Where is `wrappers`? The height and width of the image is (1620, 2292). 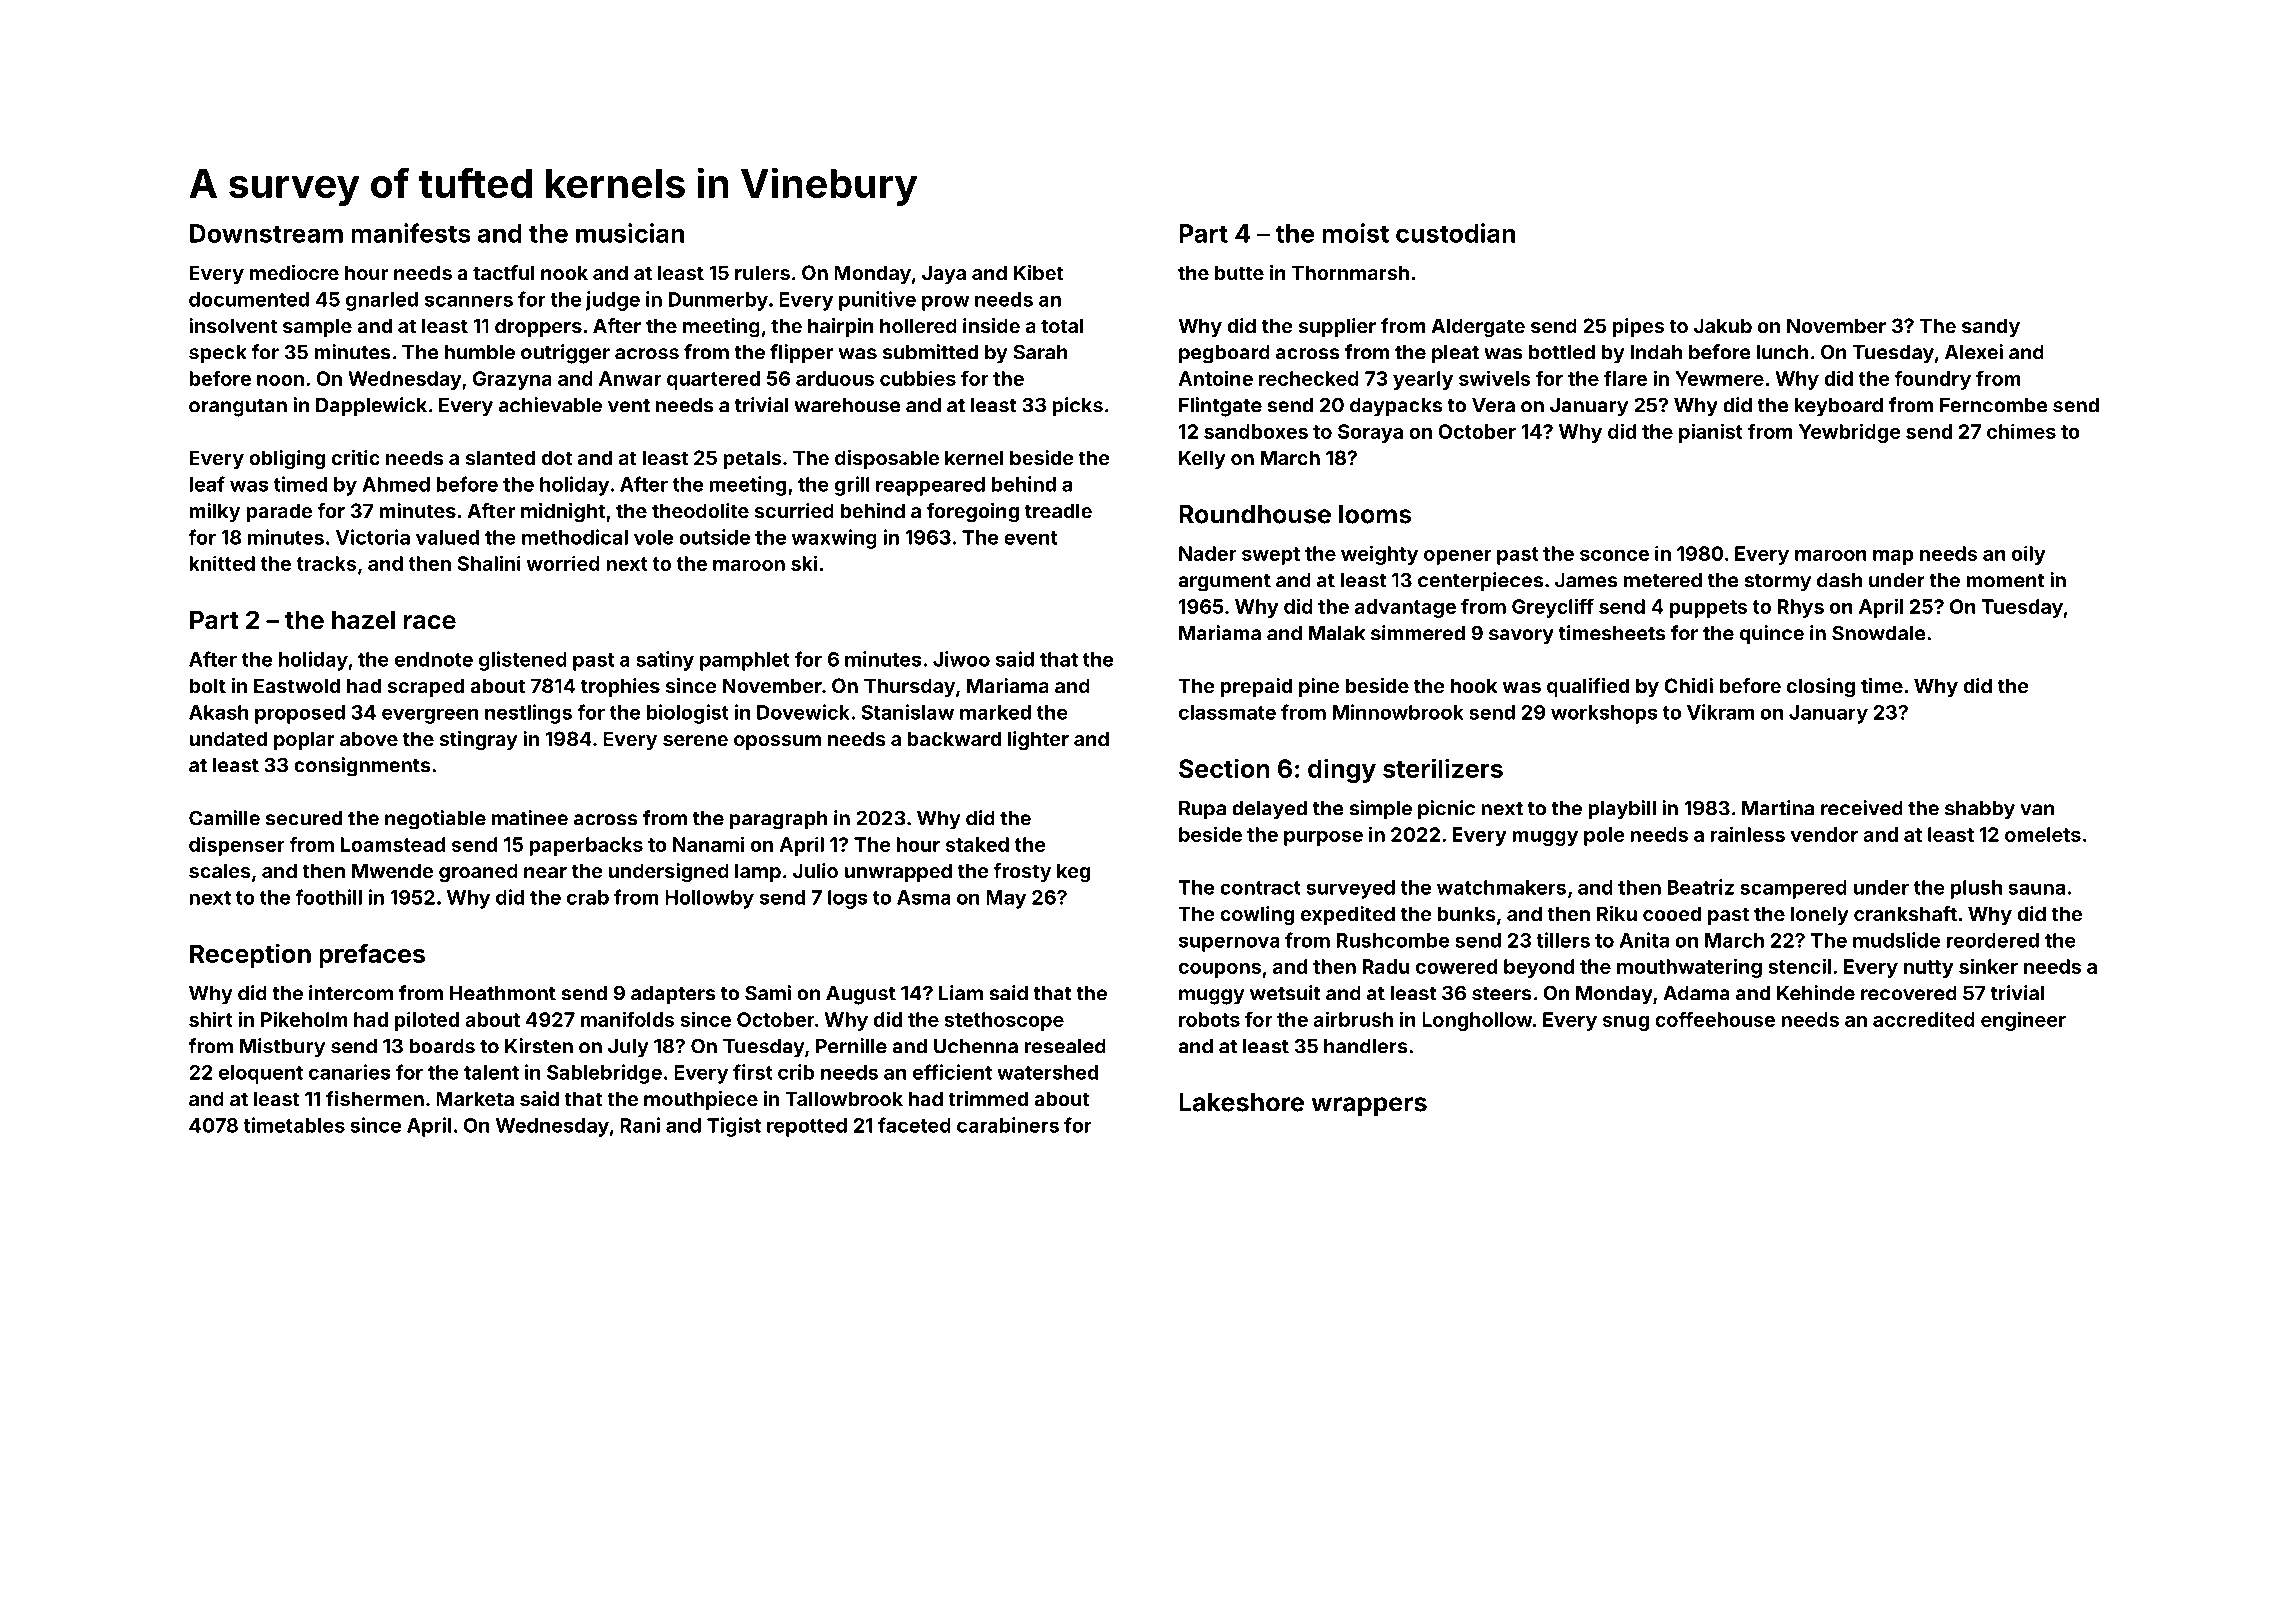 wrappers is located at coordinates (1369, 1107).
